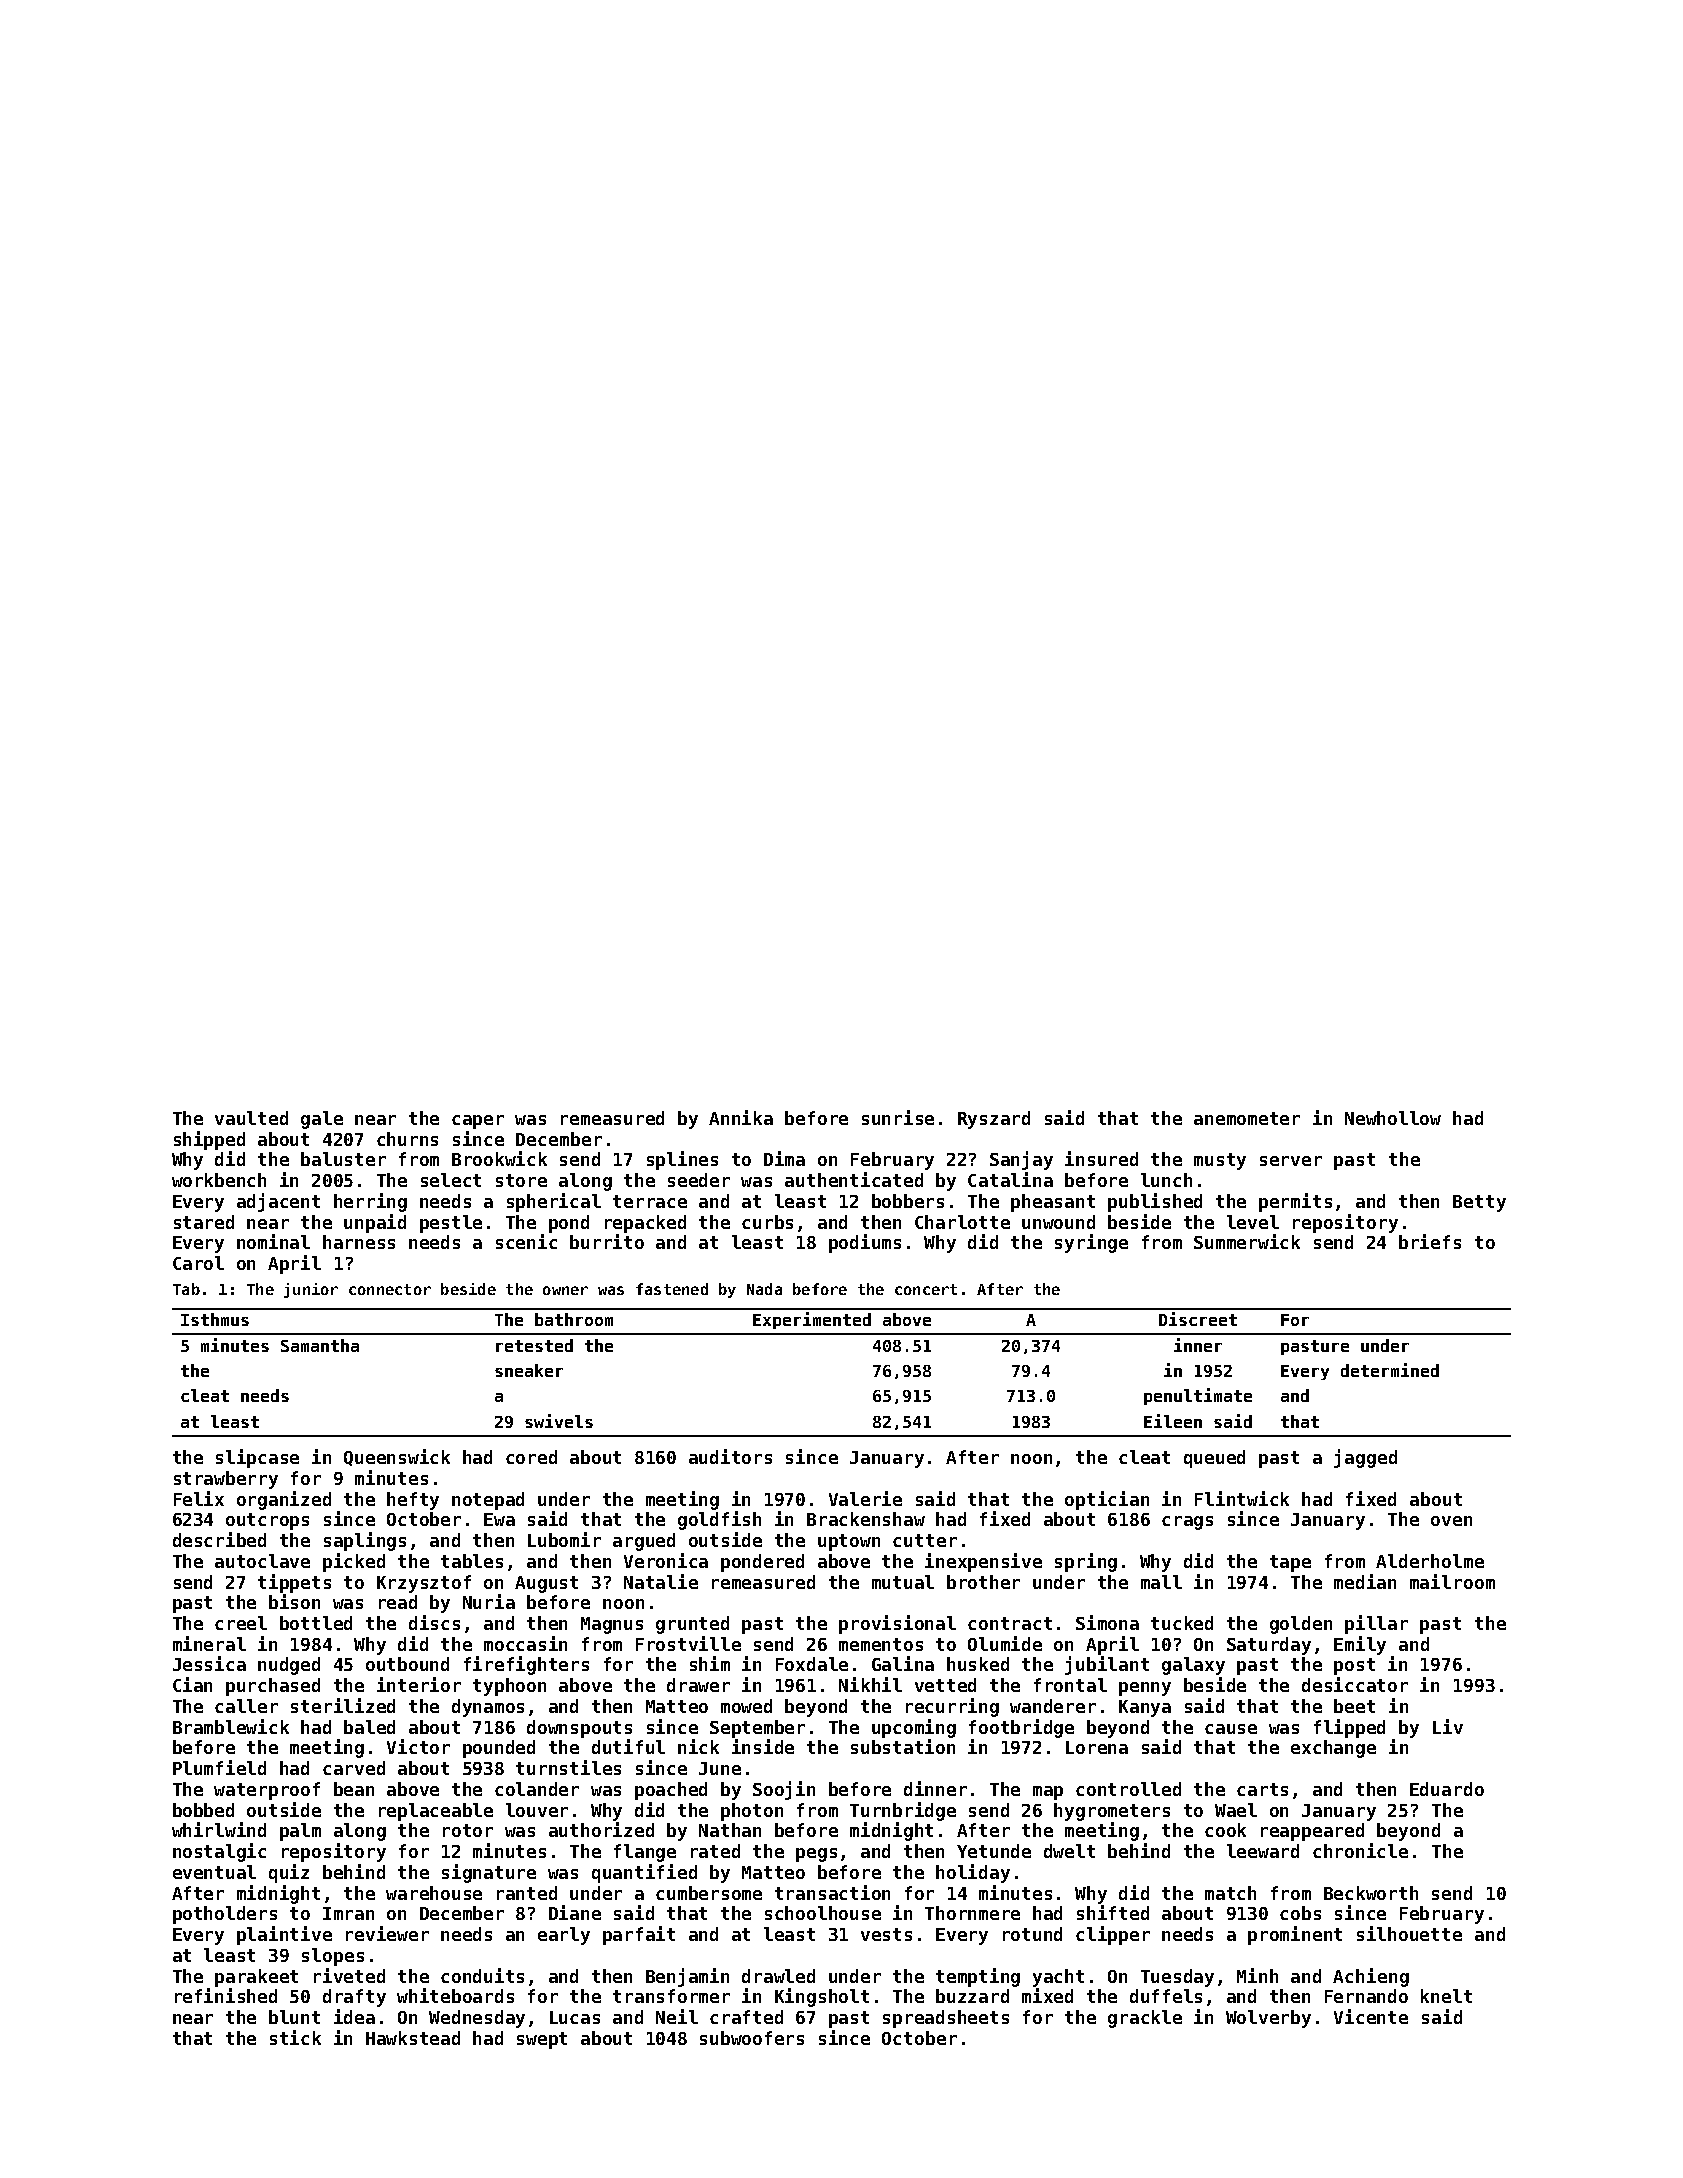 This screenshot has height=2178, width=1683. Describe the element at coordinates (1032, 1934) in the screenshot. I see `rotund` at that location.
